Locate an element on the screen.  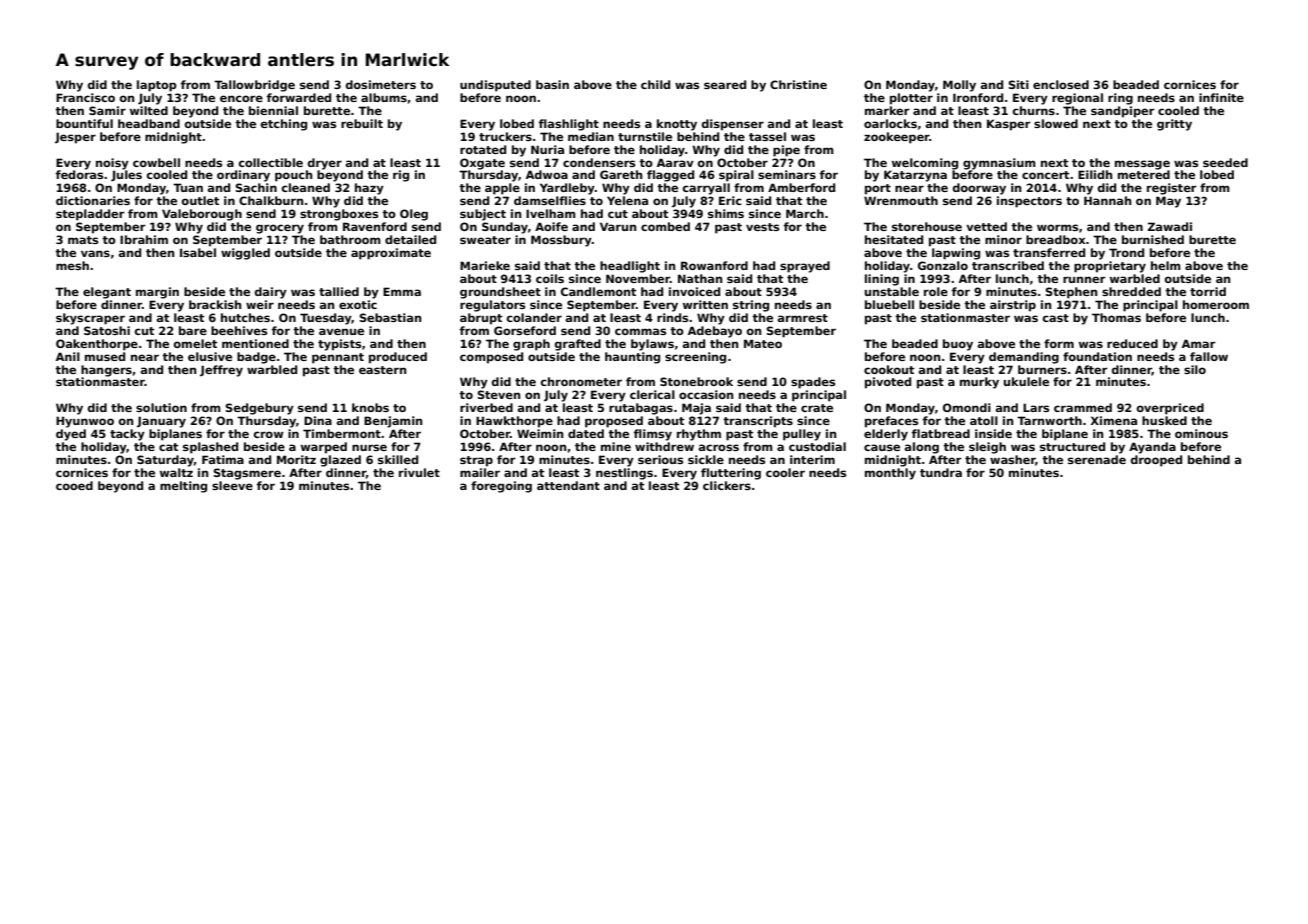
laptop is located at coordinates (157, 86).
